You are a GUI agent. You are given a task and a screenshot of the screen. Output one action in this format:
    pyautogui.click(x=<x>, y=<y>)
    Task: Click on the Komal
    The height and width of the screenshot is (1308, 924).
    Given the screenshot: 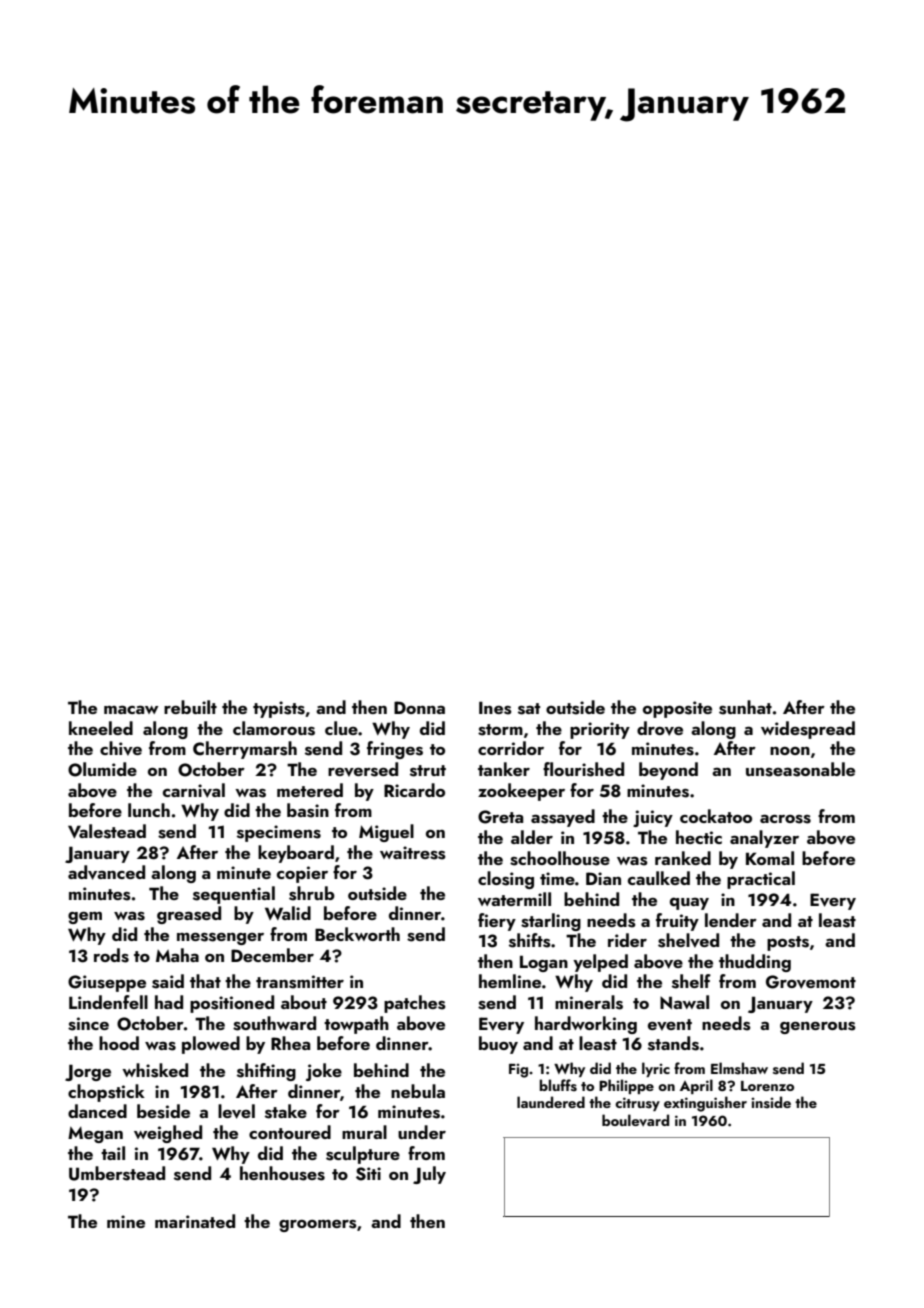 What is the action you would take?
    pyautogui.click(x=770, y=858)
